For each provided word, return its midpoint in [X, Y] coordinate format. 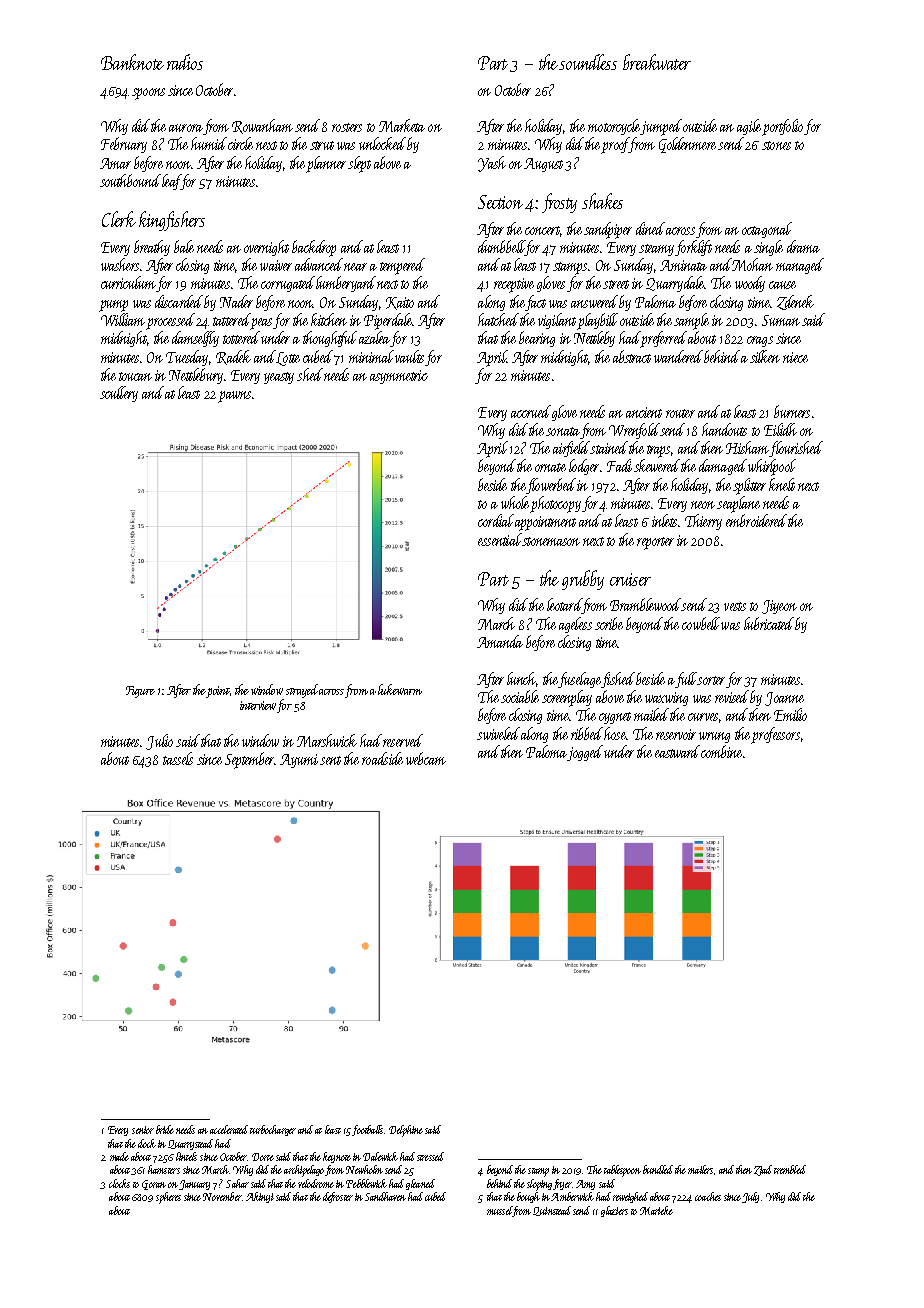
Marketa [402, 125]
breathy [152, 248]
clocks [119, 1183]
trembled [790, 1169]
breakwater [657, 62]
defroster [338, 1197]
